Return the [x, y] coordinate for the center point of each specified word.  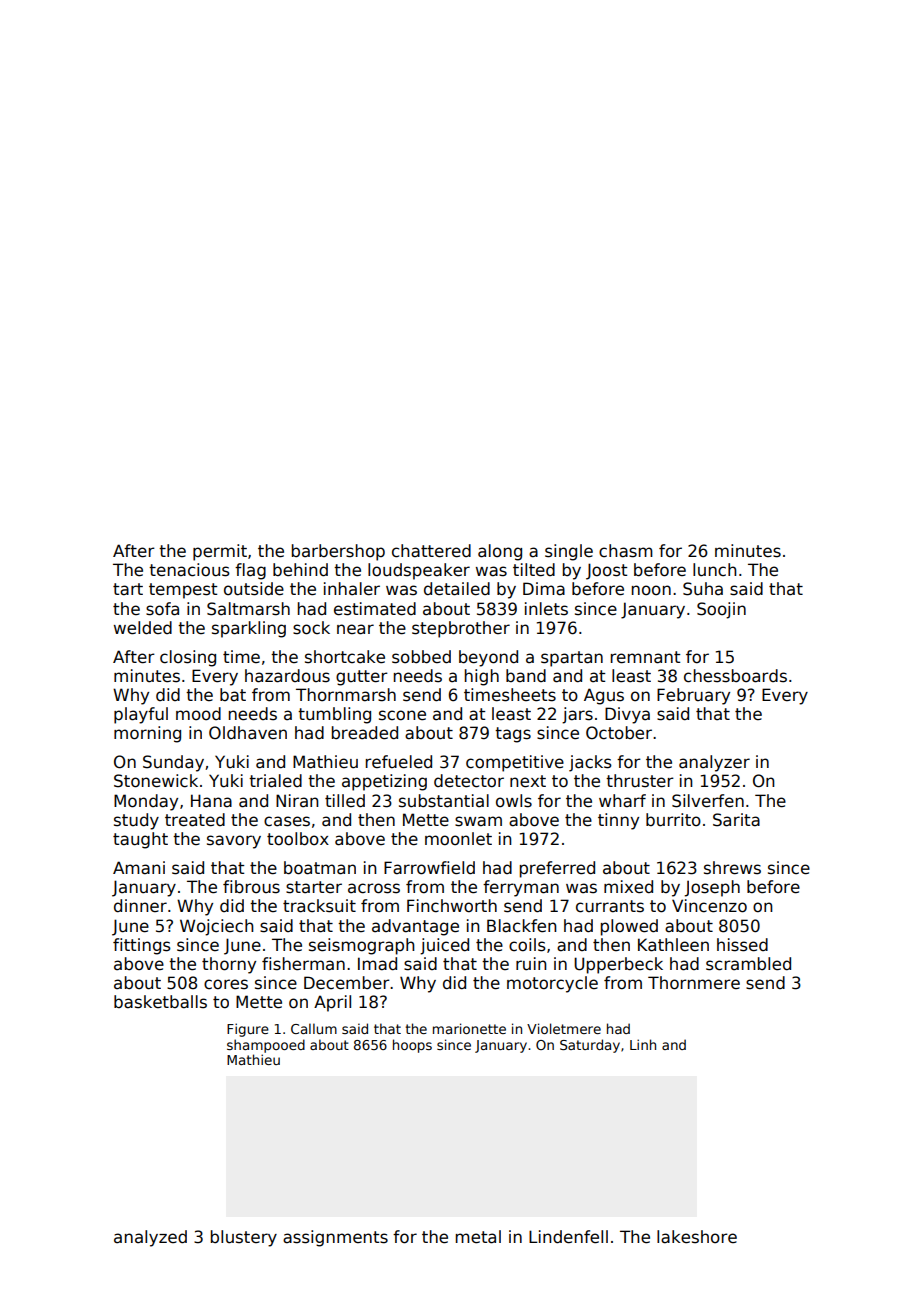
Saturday [590, 1046]
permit [220, 552]
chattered [431, 551]
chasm [626, 551]
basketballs [160, 1002]
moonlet [458, 839]
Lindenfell [568, 1237]
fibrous [251, 887]
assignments [335, 1238]
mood [198, 714]
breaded [365, 733]
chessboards [735, 676]
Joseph [712, 888]
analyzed [150, 1238]
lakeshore [697, 1237]
